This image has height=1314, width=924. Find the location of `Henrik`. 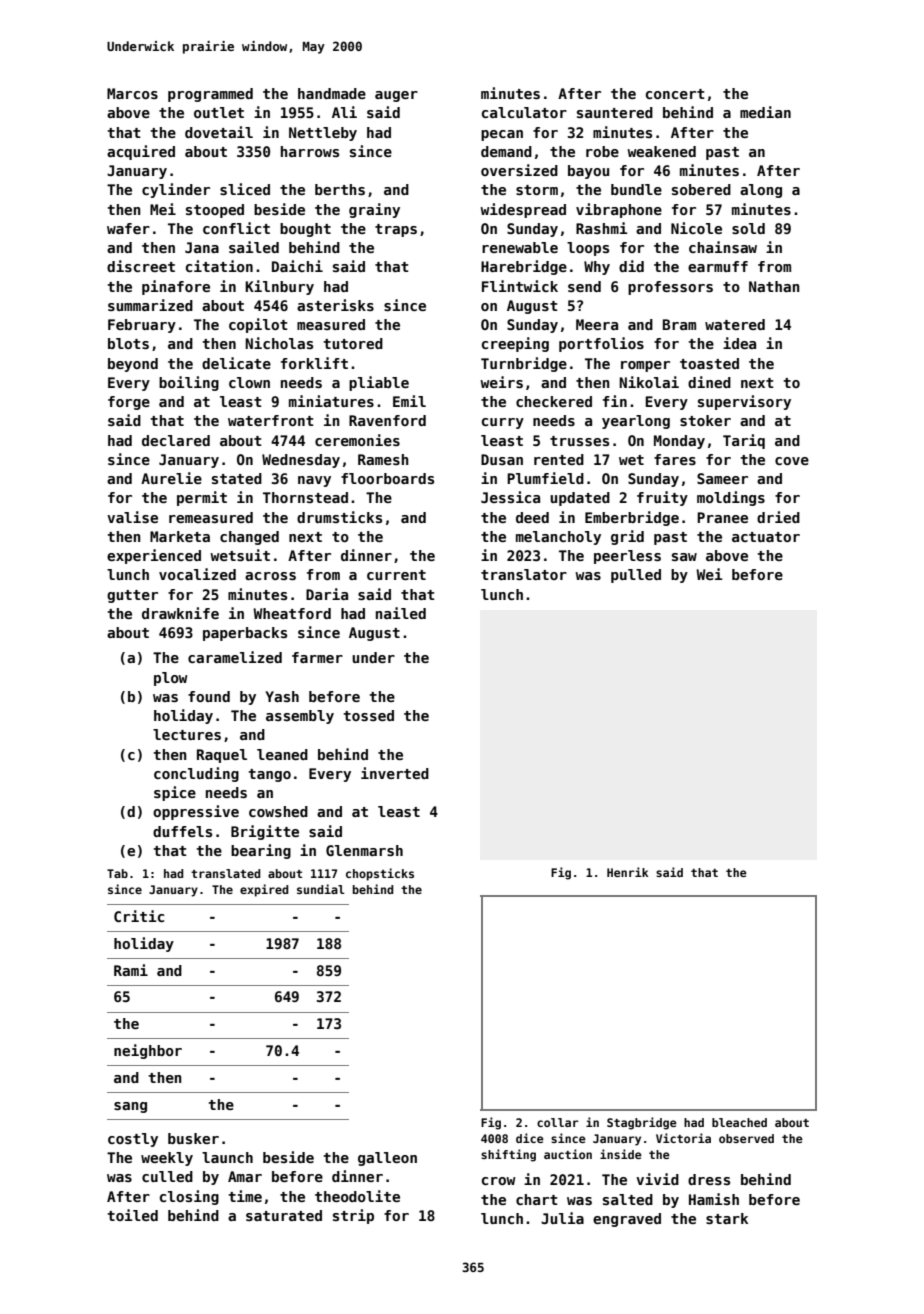

Henrik is located at coordinates (628, 872).
